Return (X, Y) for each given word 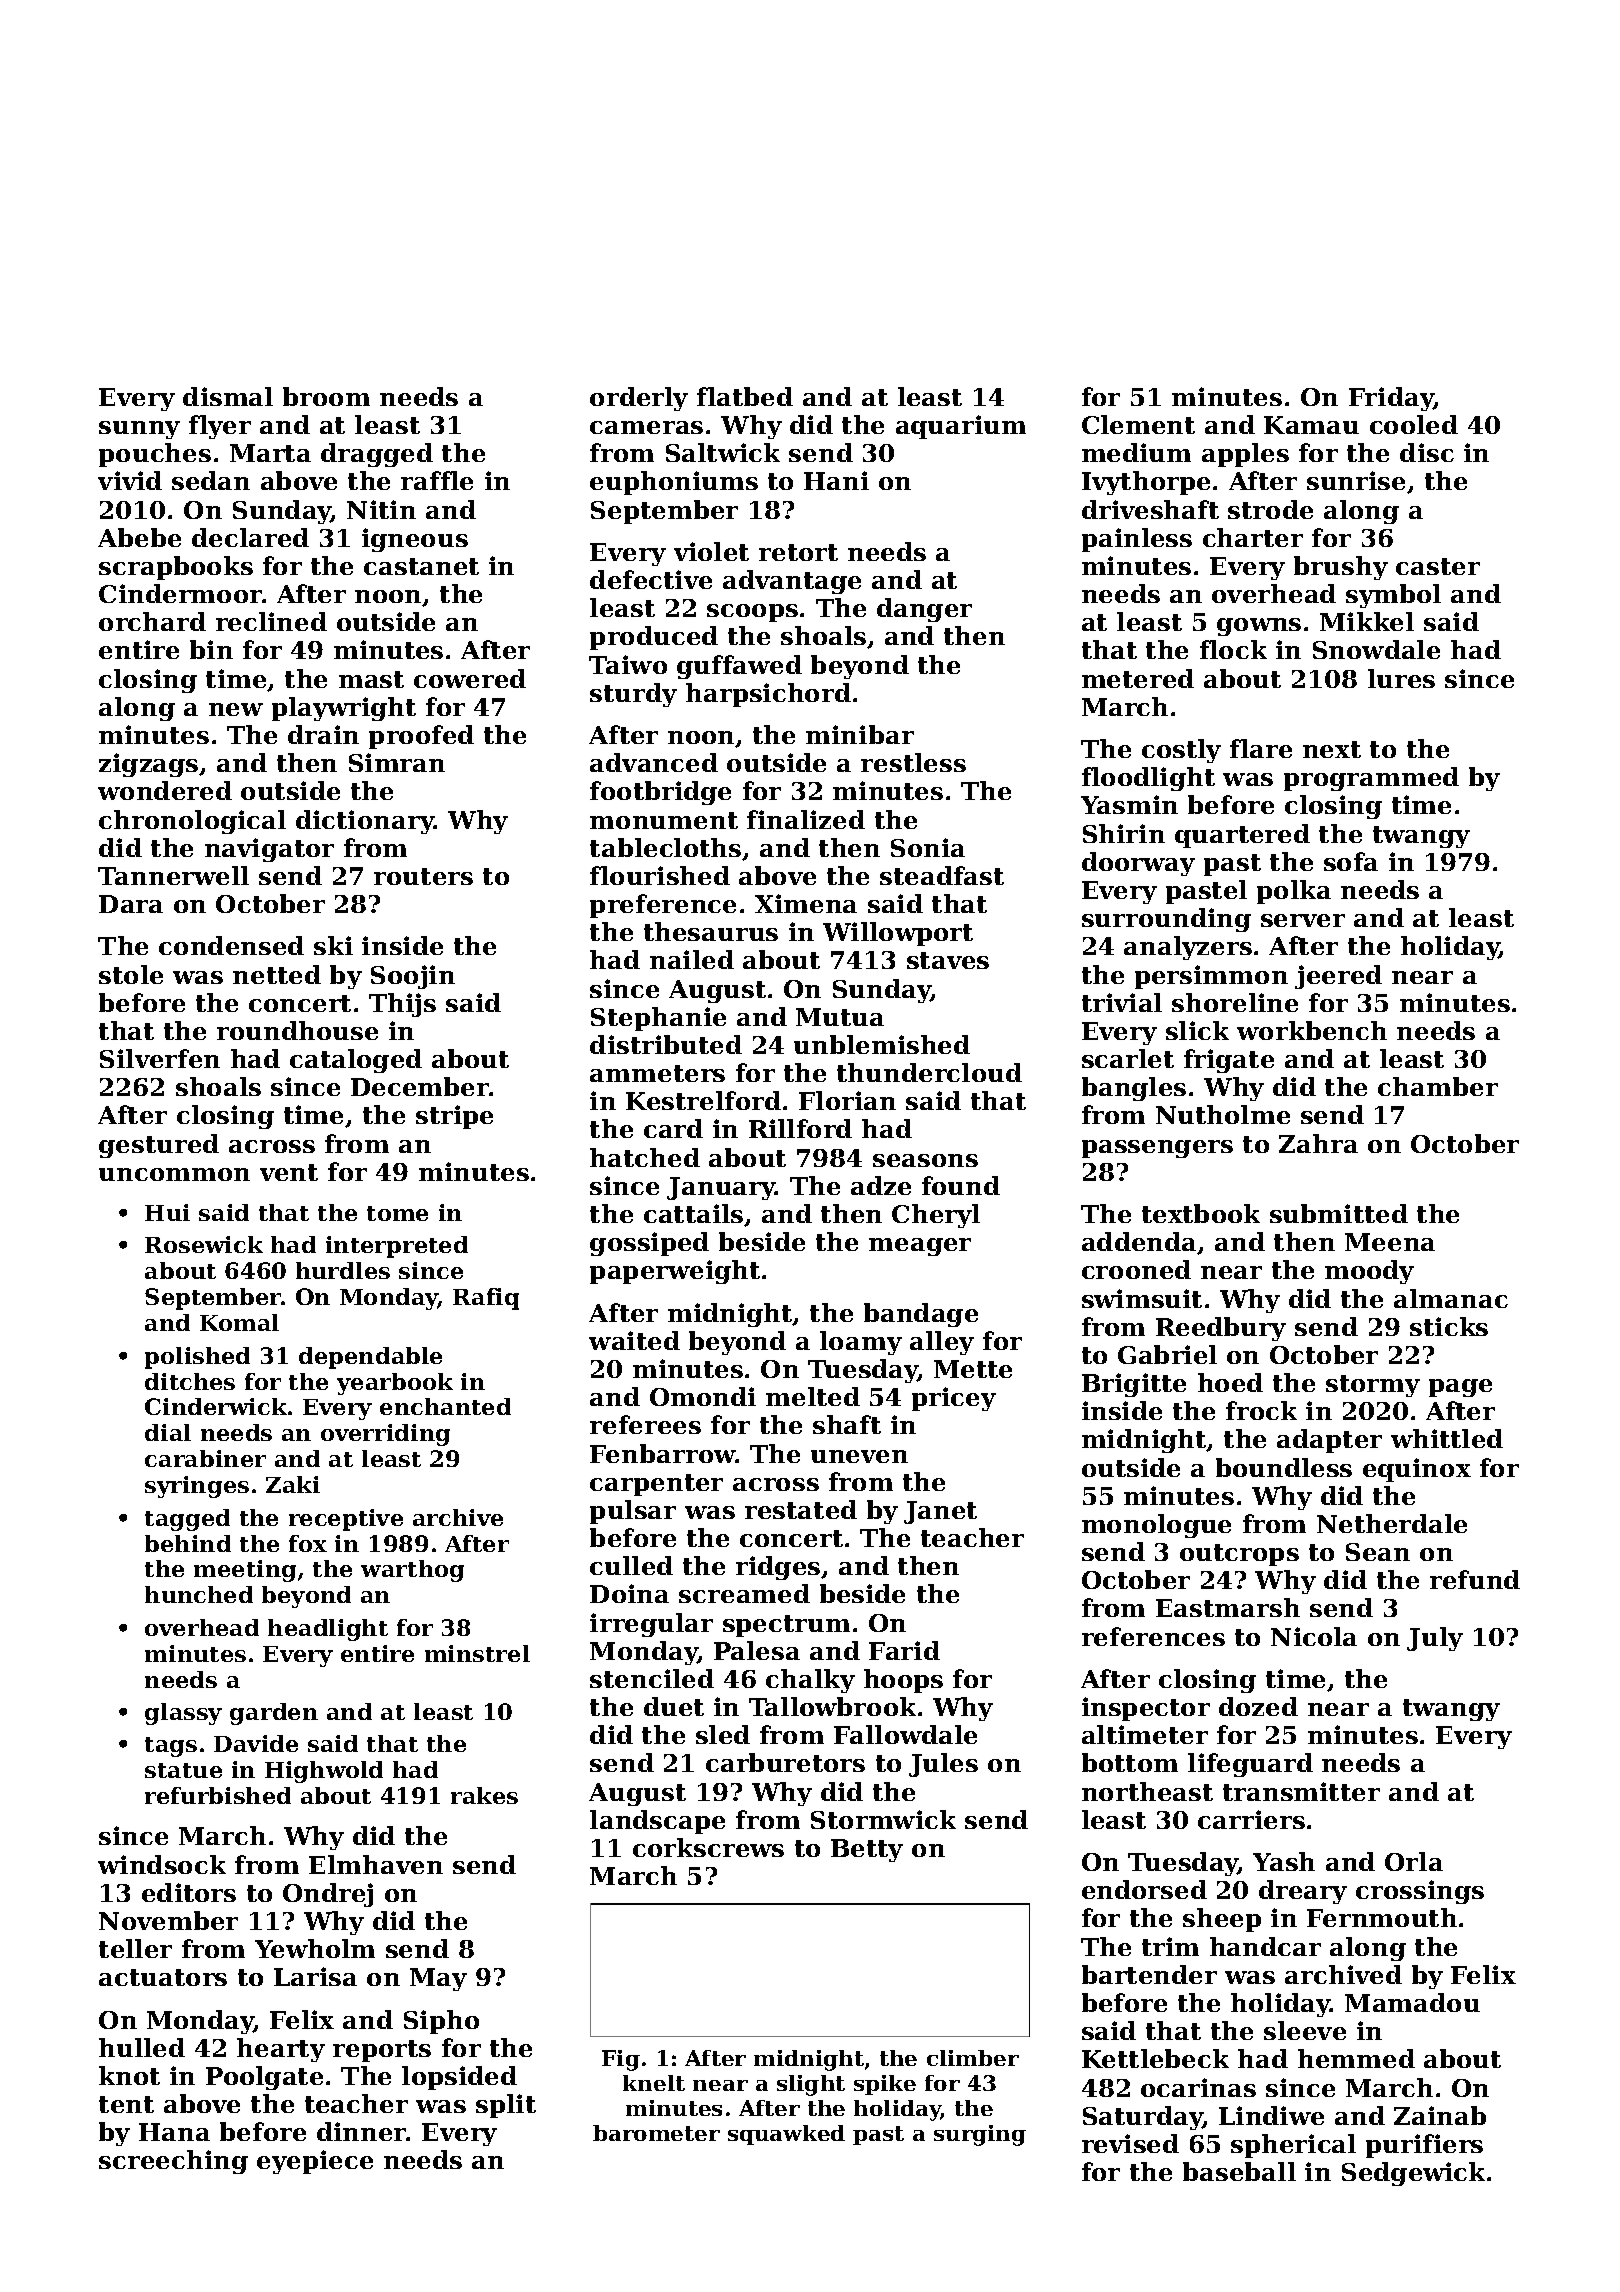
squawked (786, 2135)
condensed (231, 945)
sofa (1351, 861)
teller (135, 1948)
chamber (1438, 1086)
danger (924, 610)
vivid (130, 480)
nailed (692, 959)
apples (1245, 455)
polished (197, 1358)
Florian (847, 1100)
